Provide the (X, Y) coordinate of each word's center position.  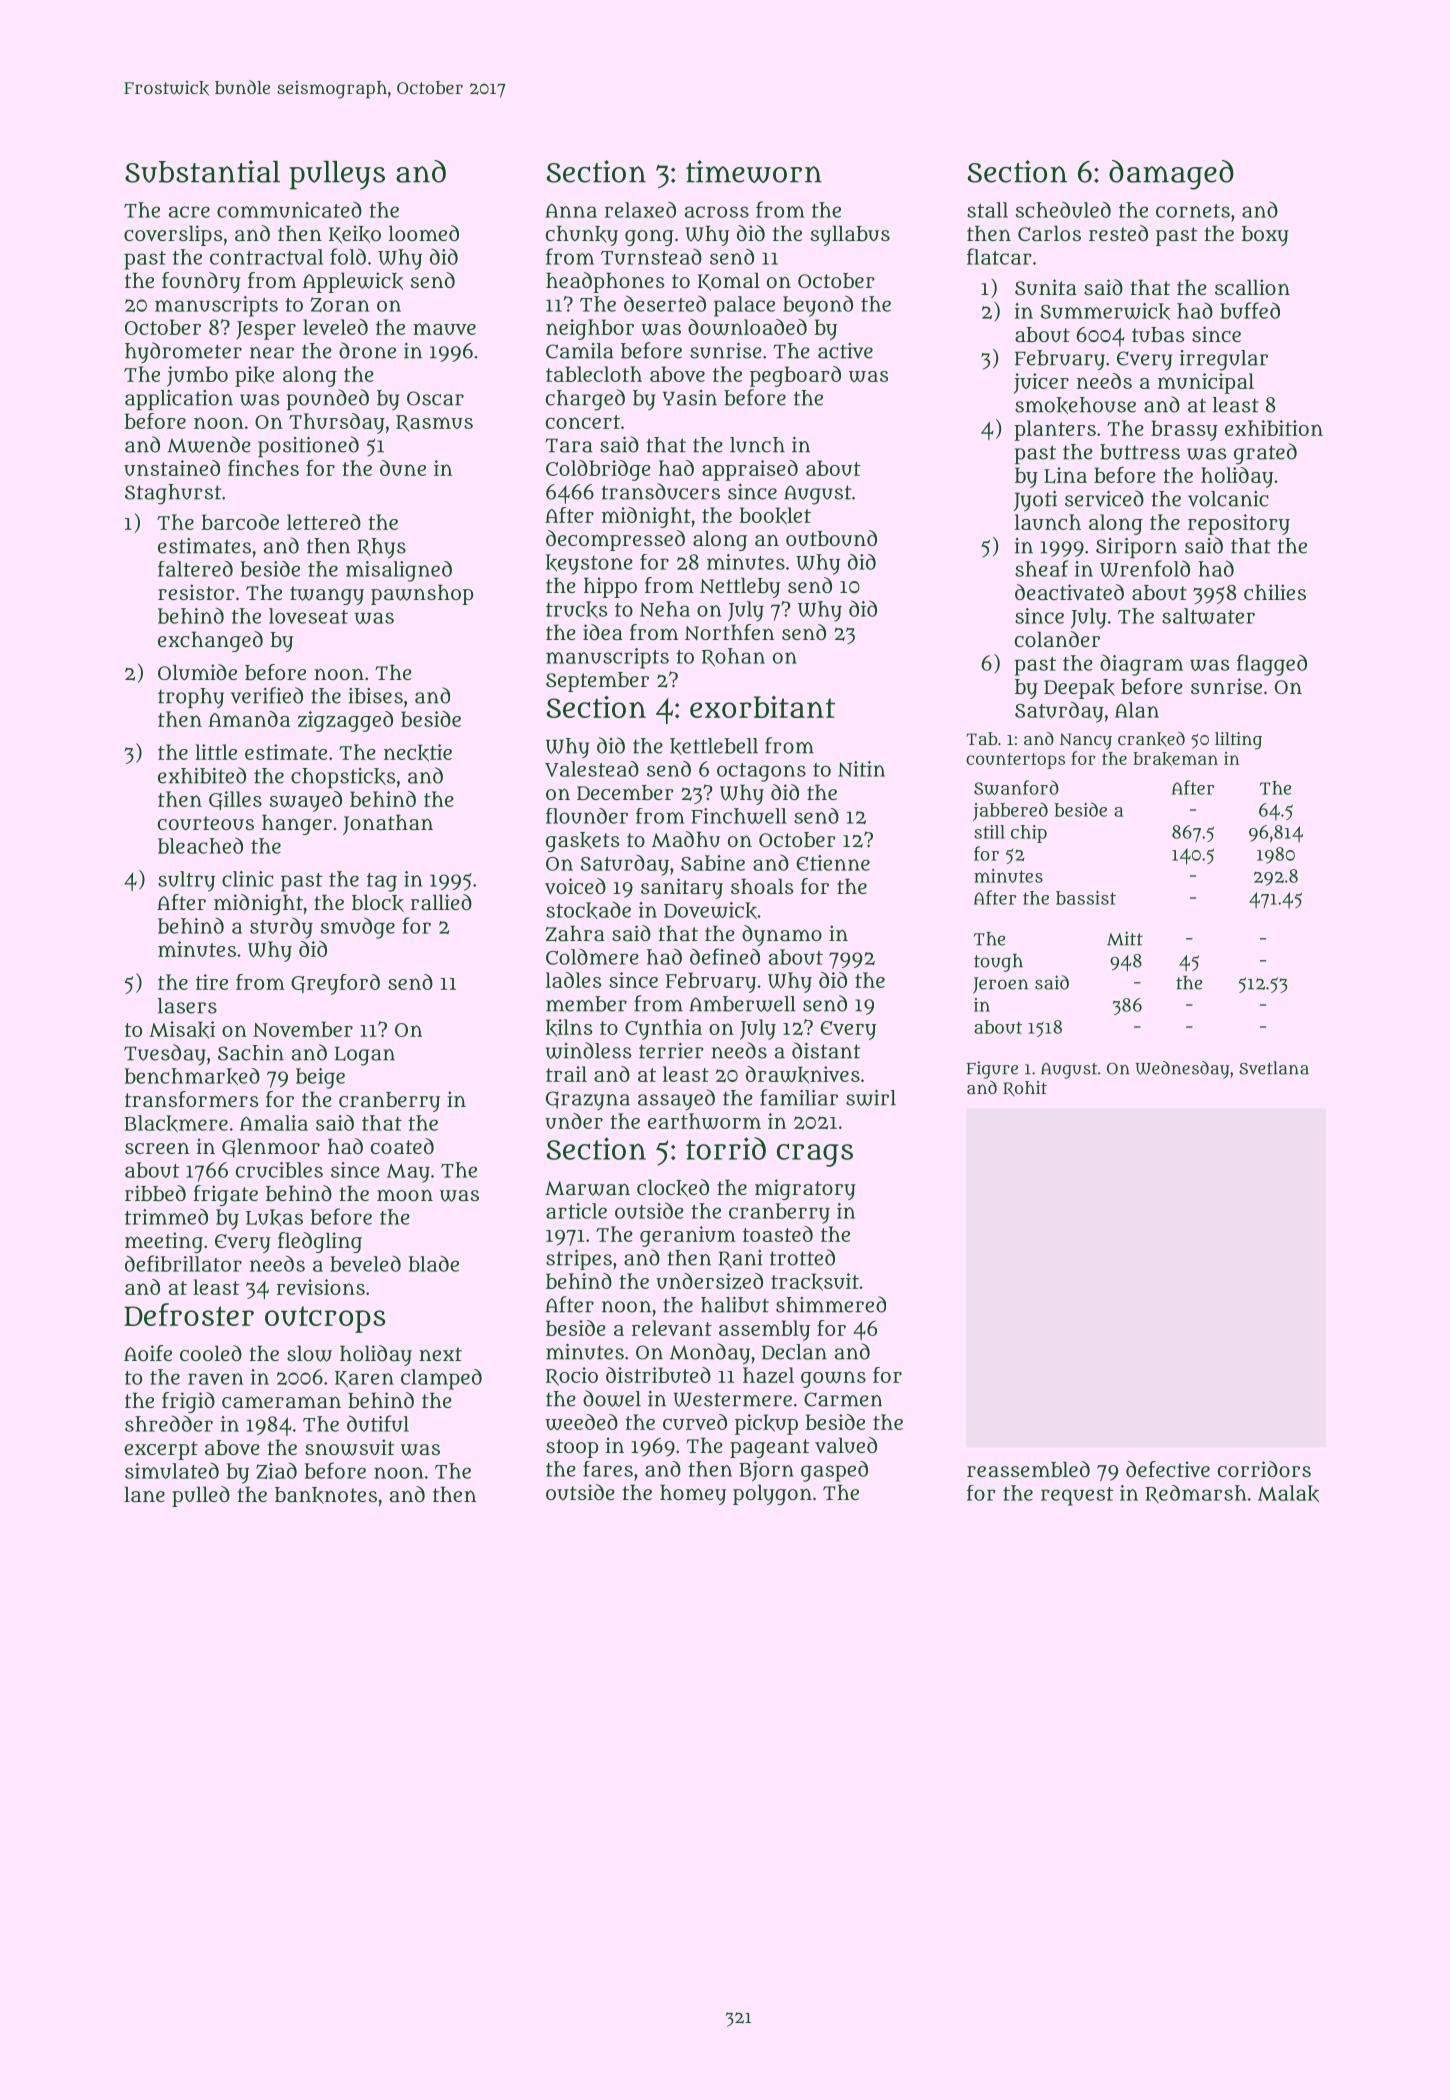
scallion (1252, 287)
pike (254, 376)
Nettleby (740, 587)
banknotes (326, 1495)
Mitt (1125, 938)
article (576, 1211)
